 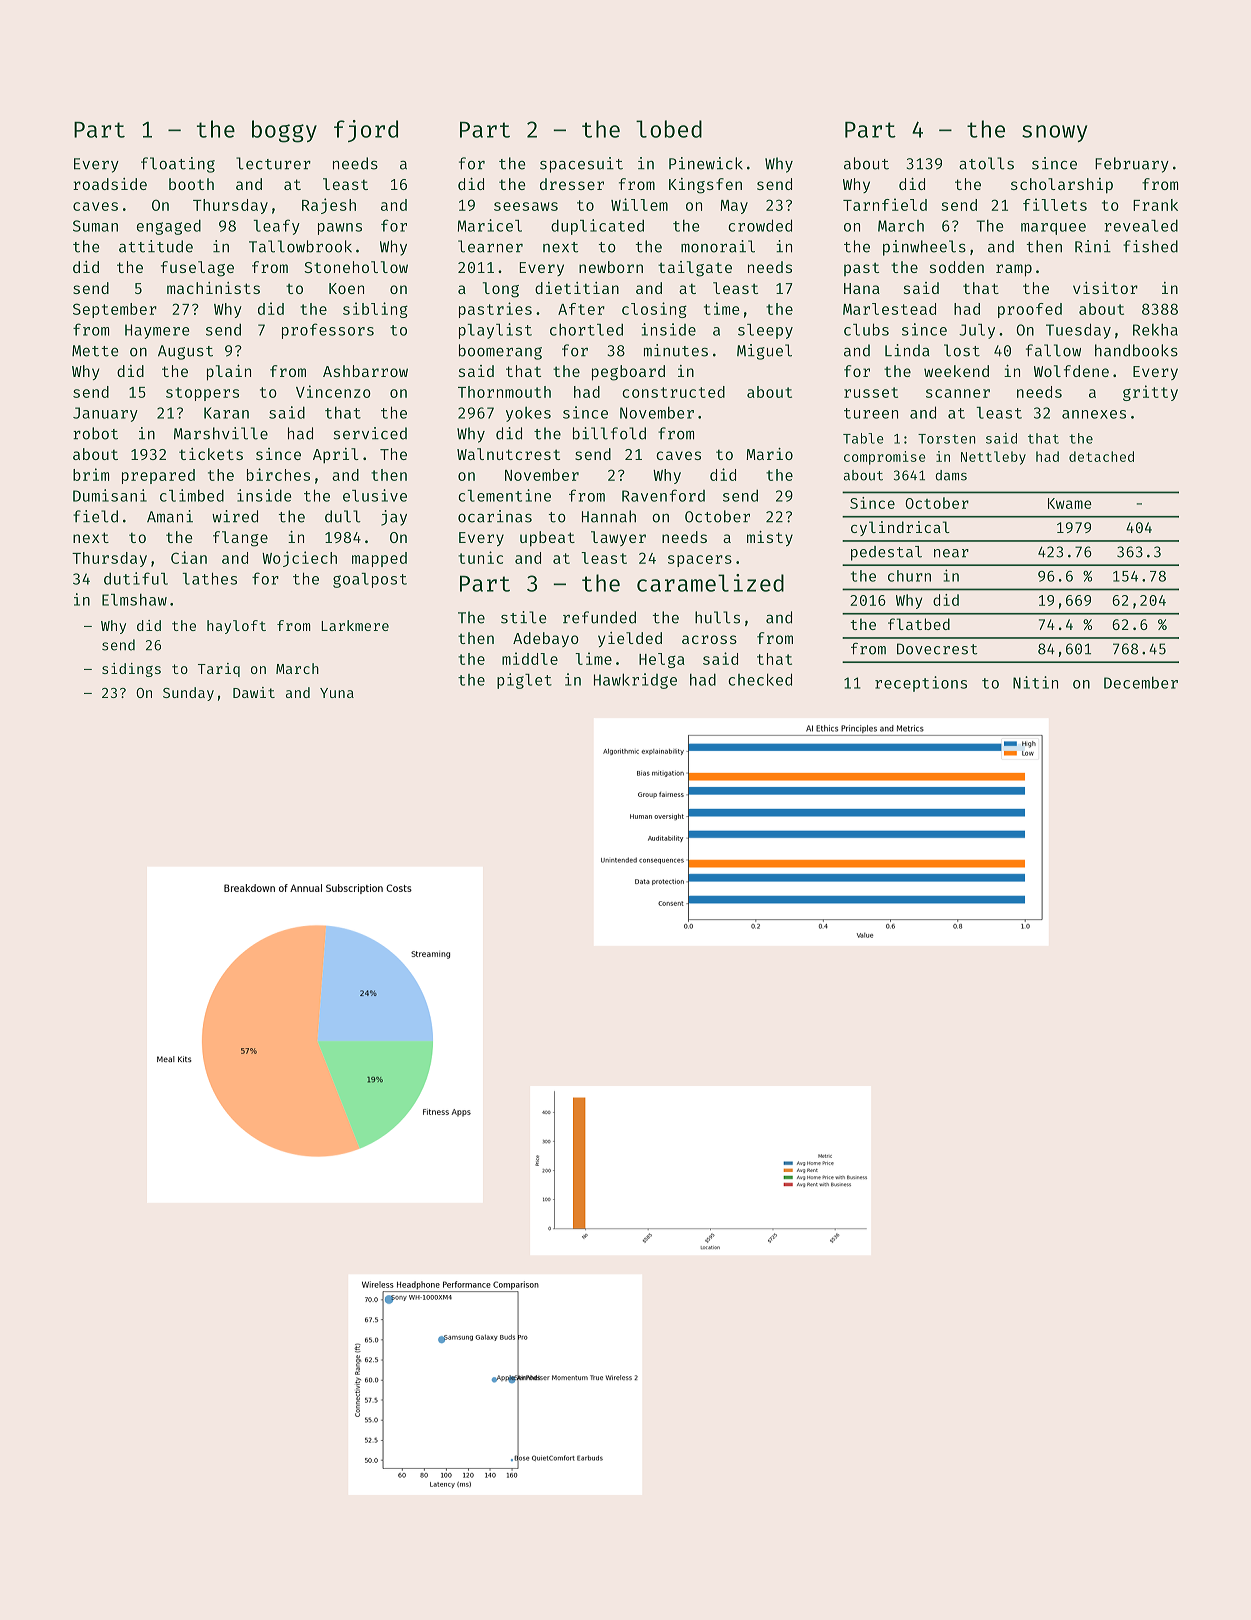 I want to click on pawns, so click(x=340, y=229).
